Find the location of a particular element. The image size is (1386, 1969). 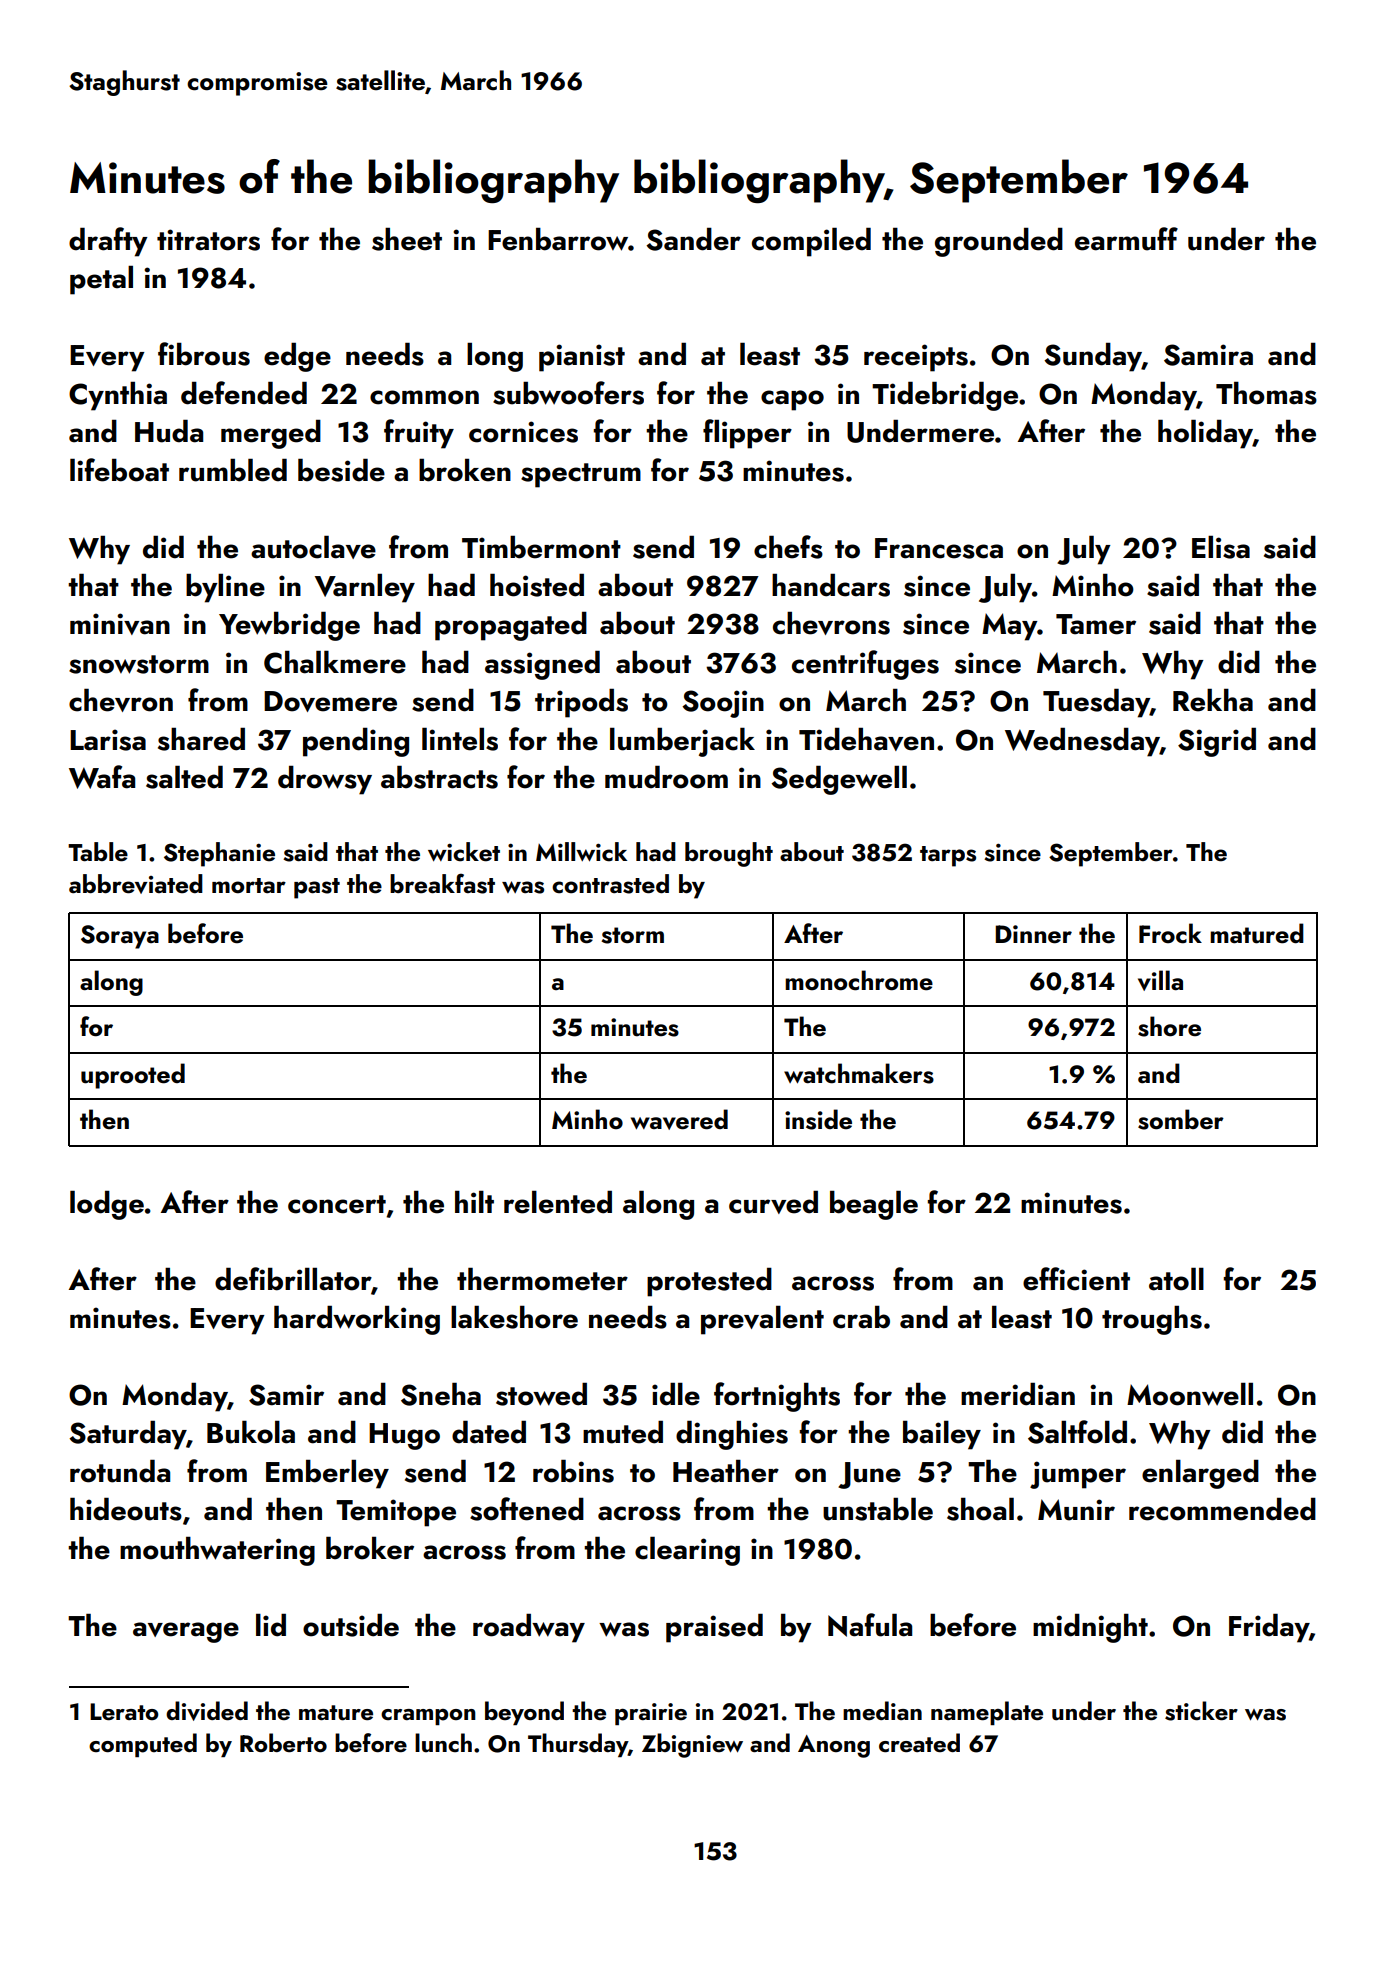

inside is located at coordinates (818, 1119).
